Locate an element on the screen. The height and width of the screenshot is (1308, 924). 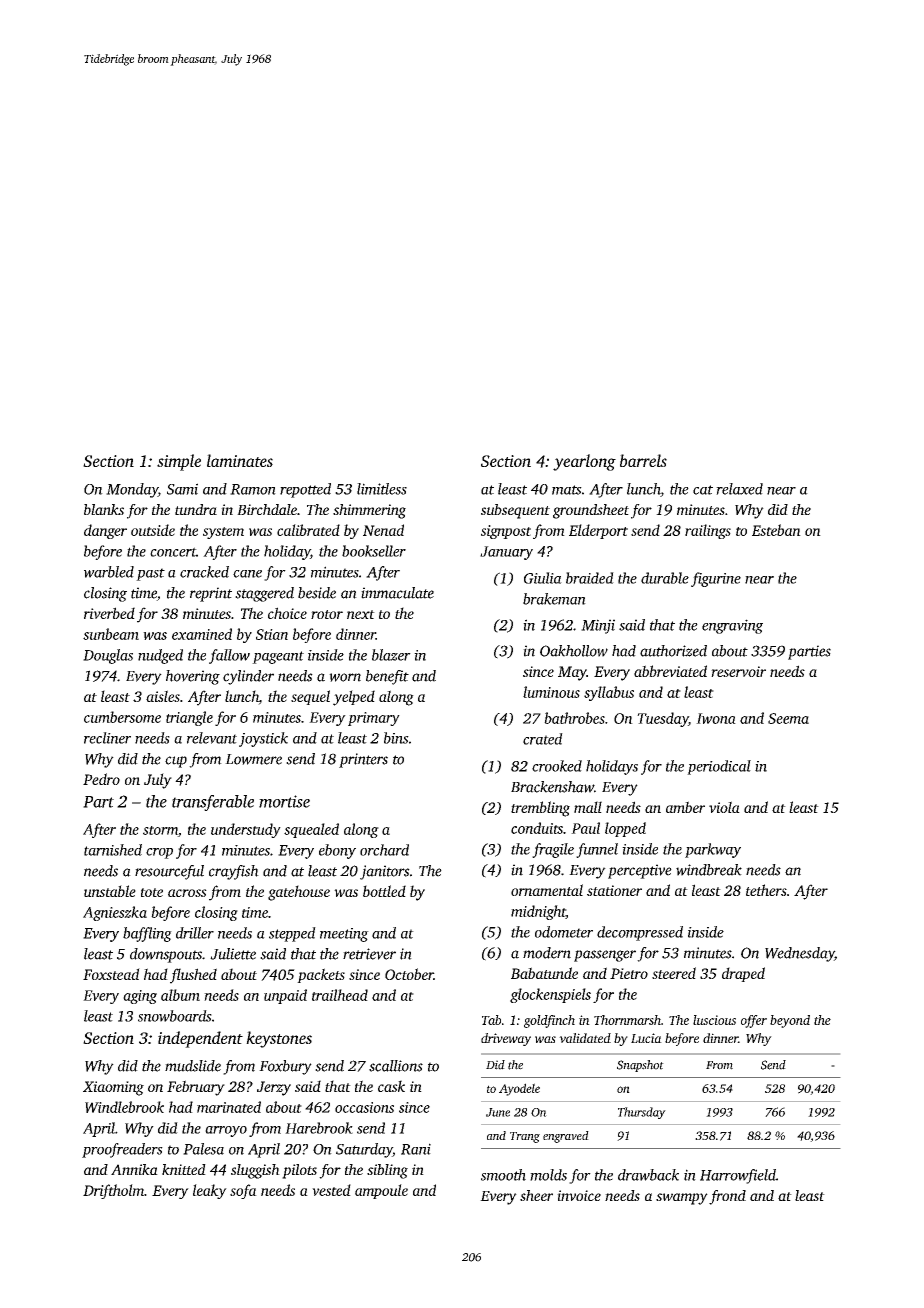
Seema is located at coordinates (788, 718).
